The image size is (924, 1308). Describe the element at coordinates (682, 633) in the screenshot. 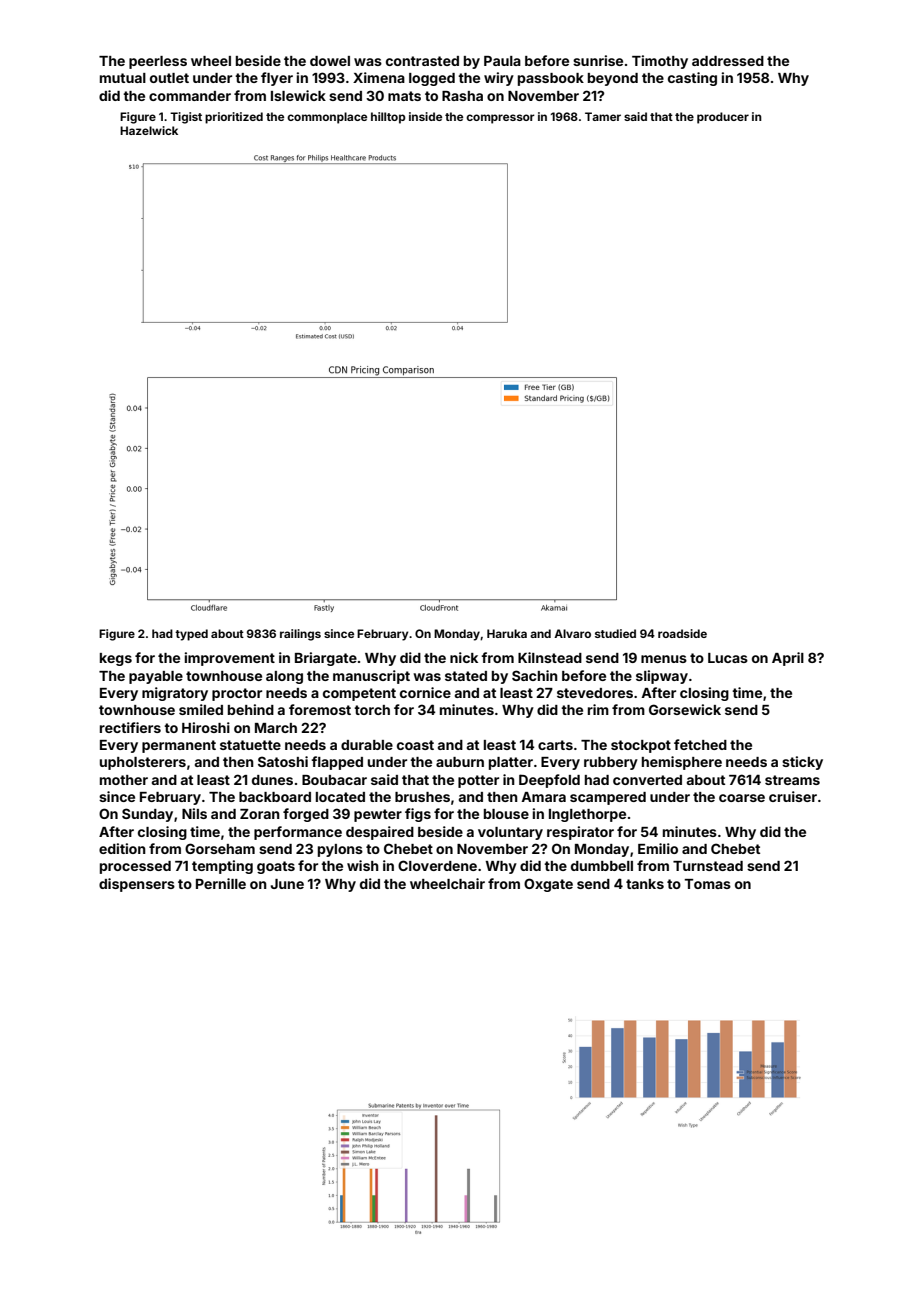

I see `roadside` at that location.
